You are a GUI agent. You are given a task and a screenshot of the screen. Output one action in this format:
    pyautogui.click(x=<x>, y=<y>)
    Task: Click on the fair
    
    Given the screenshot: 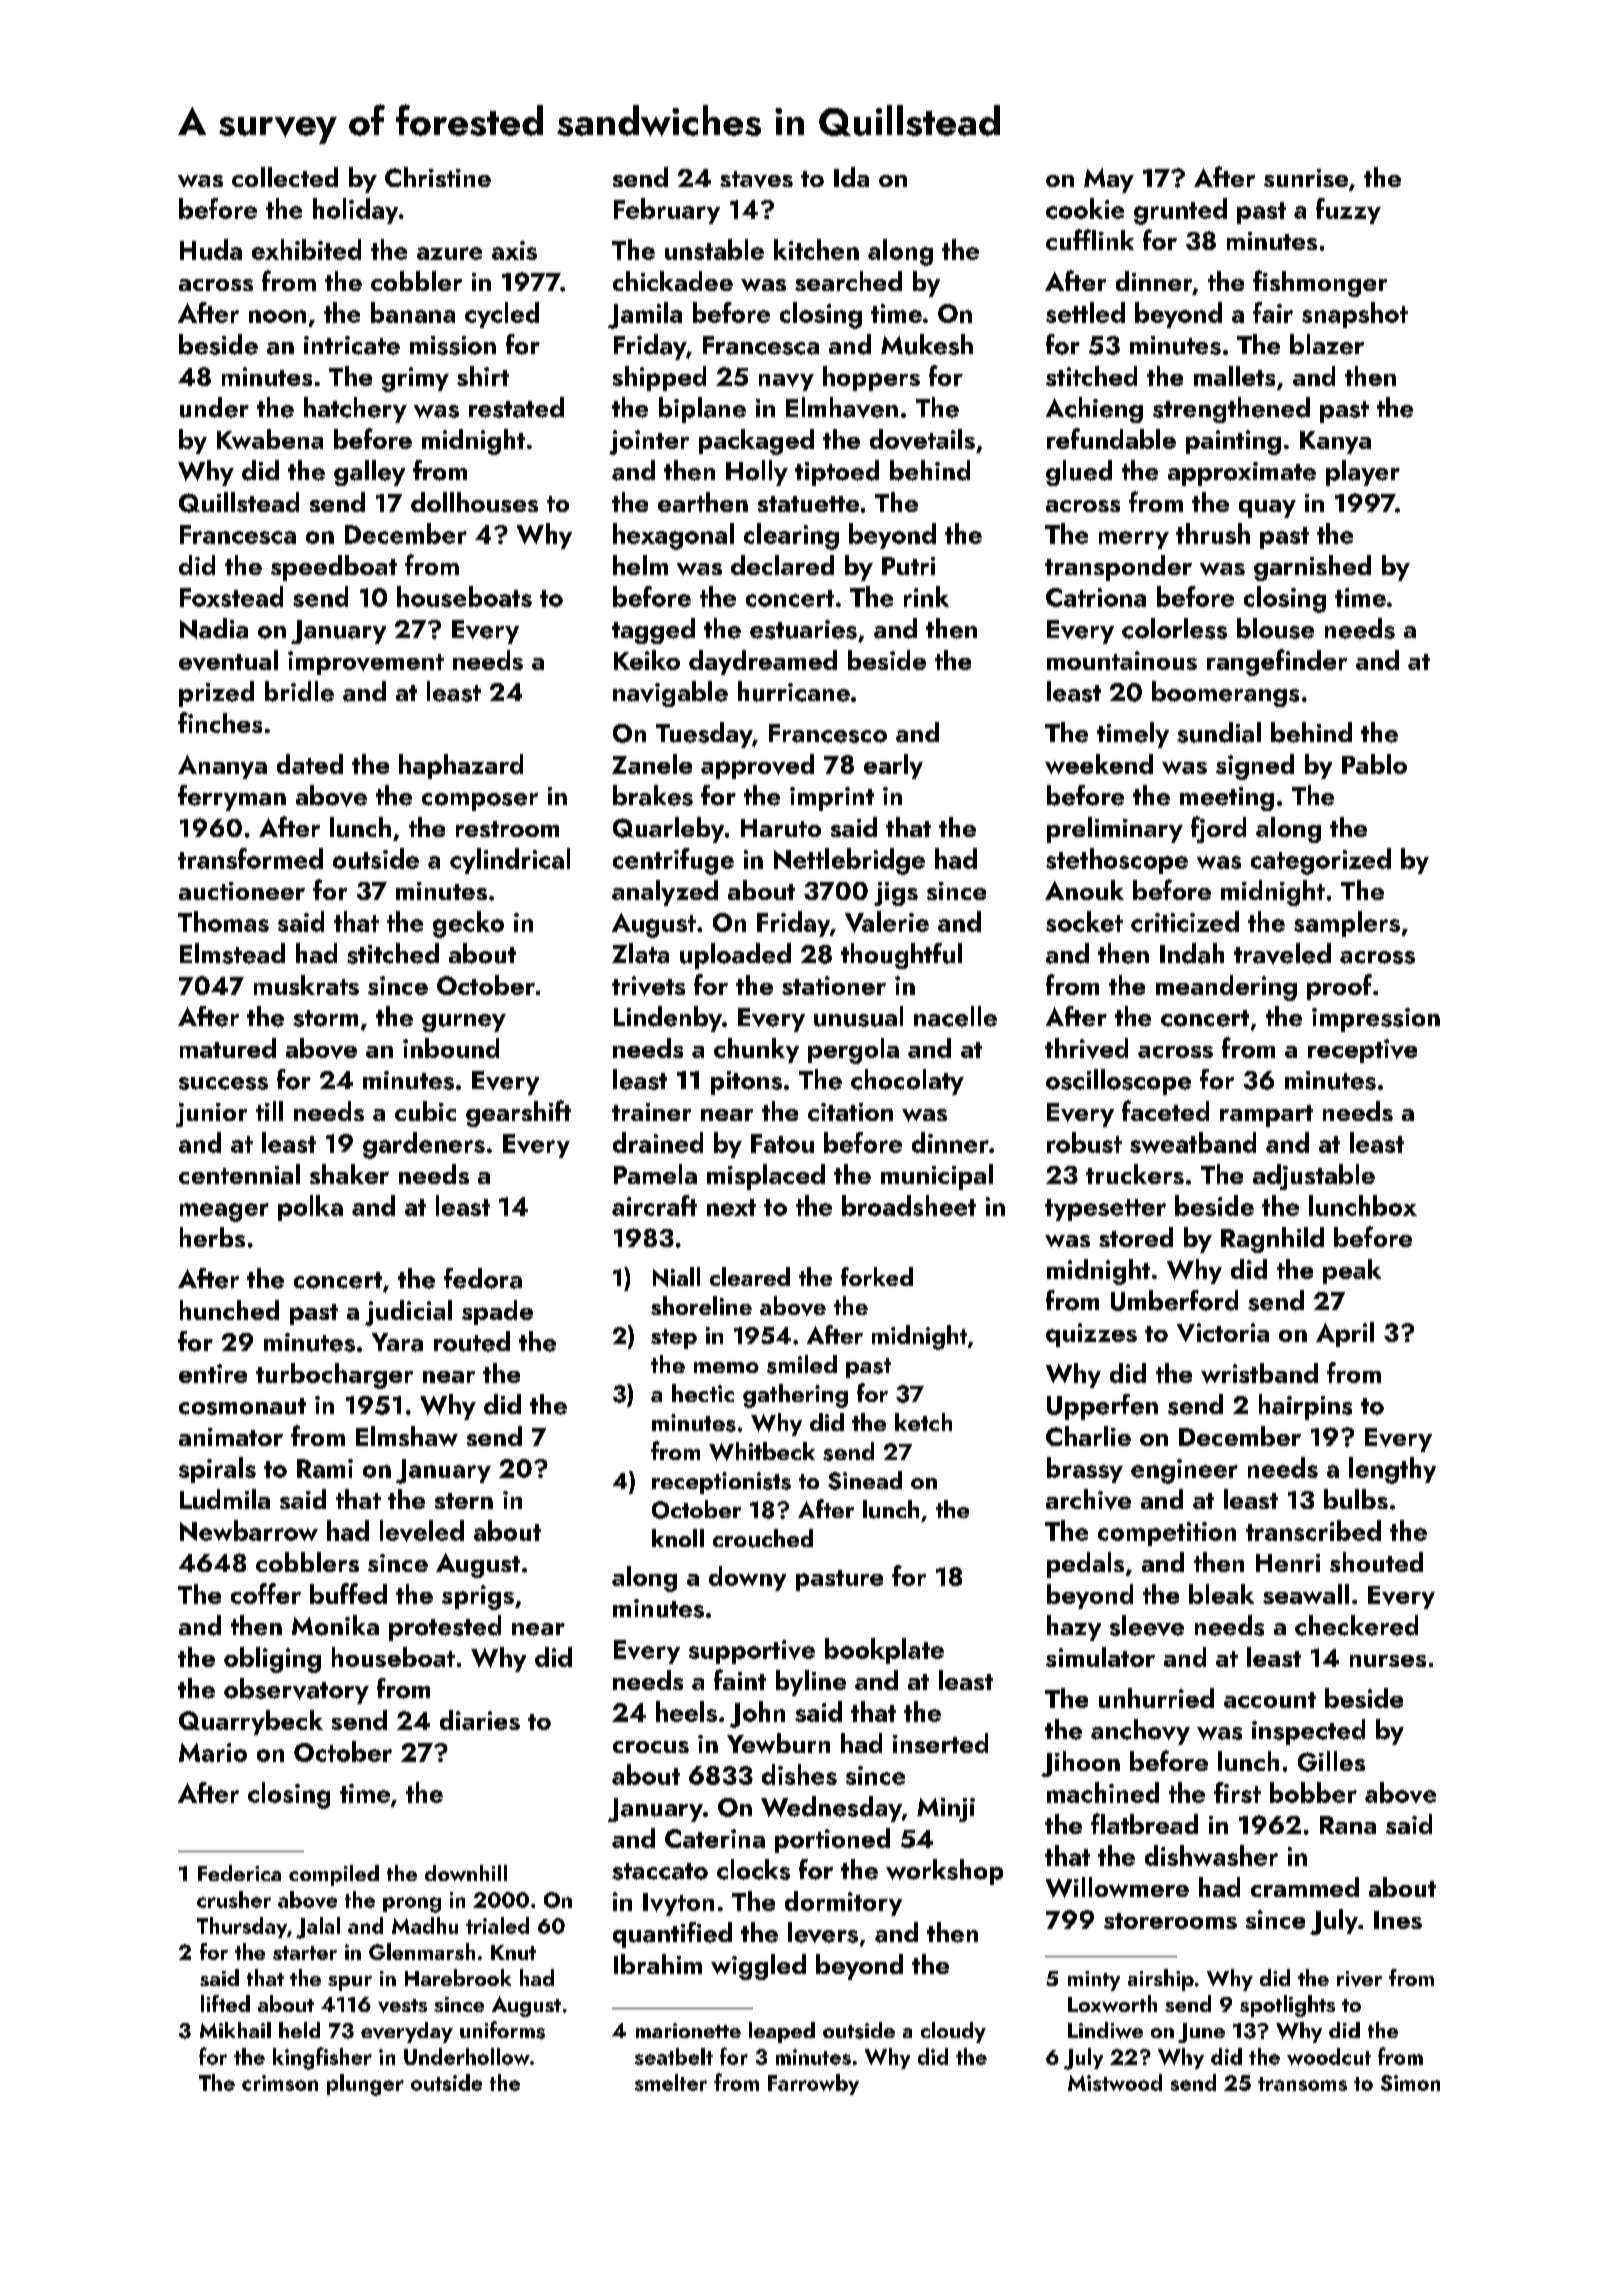 What is the action you would take?
    pyautogui.click(x=1273, y=312)
